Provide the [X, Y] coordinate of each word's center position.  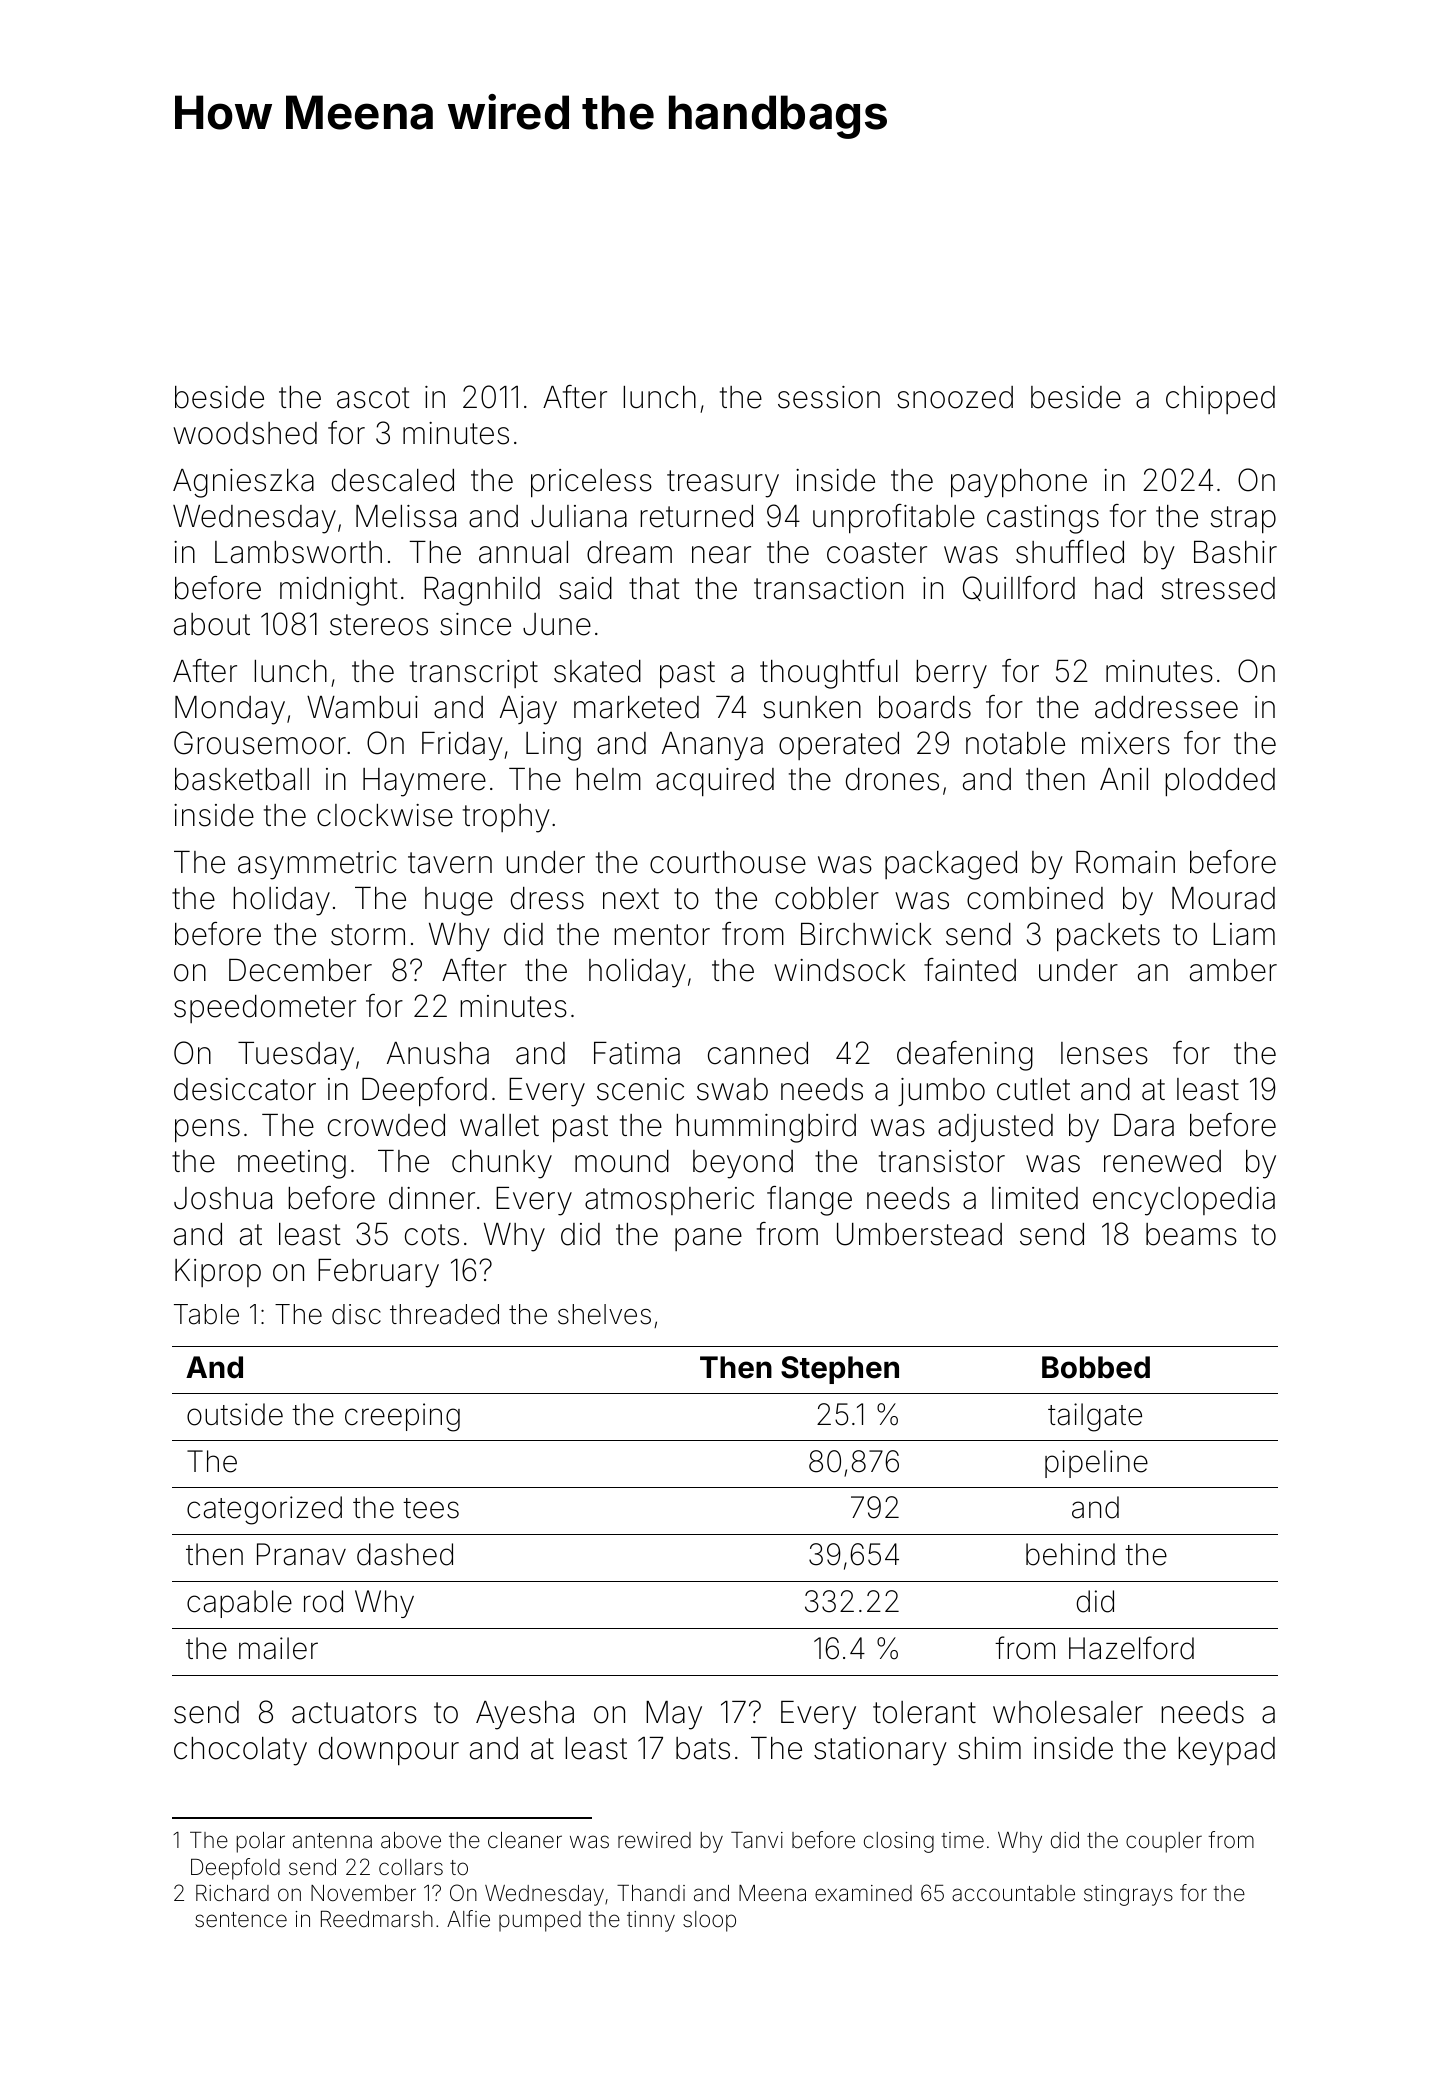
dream [629, 552]
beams [1191, 1234]
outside [235, 1414]
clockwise [385, 815]
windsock [840, 970]
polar [261, 1842]
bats [703, 1748]
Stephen [840, 1370]
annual [523, 552]
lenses [1104, 1053]
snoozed [955, 397]
